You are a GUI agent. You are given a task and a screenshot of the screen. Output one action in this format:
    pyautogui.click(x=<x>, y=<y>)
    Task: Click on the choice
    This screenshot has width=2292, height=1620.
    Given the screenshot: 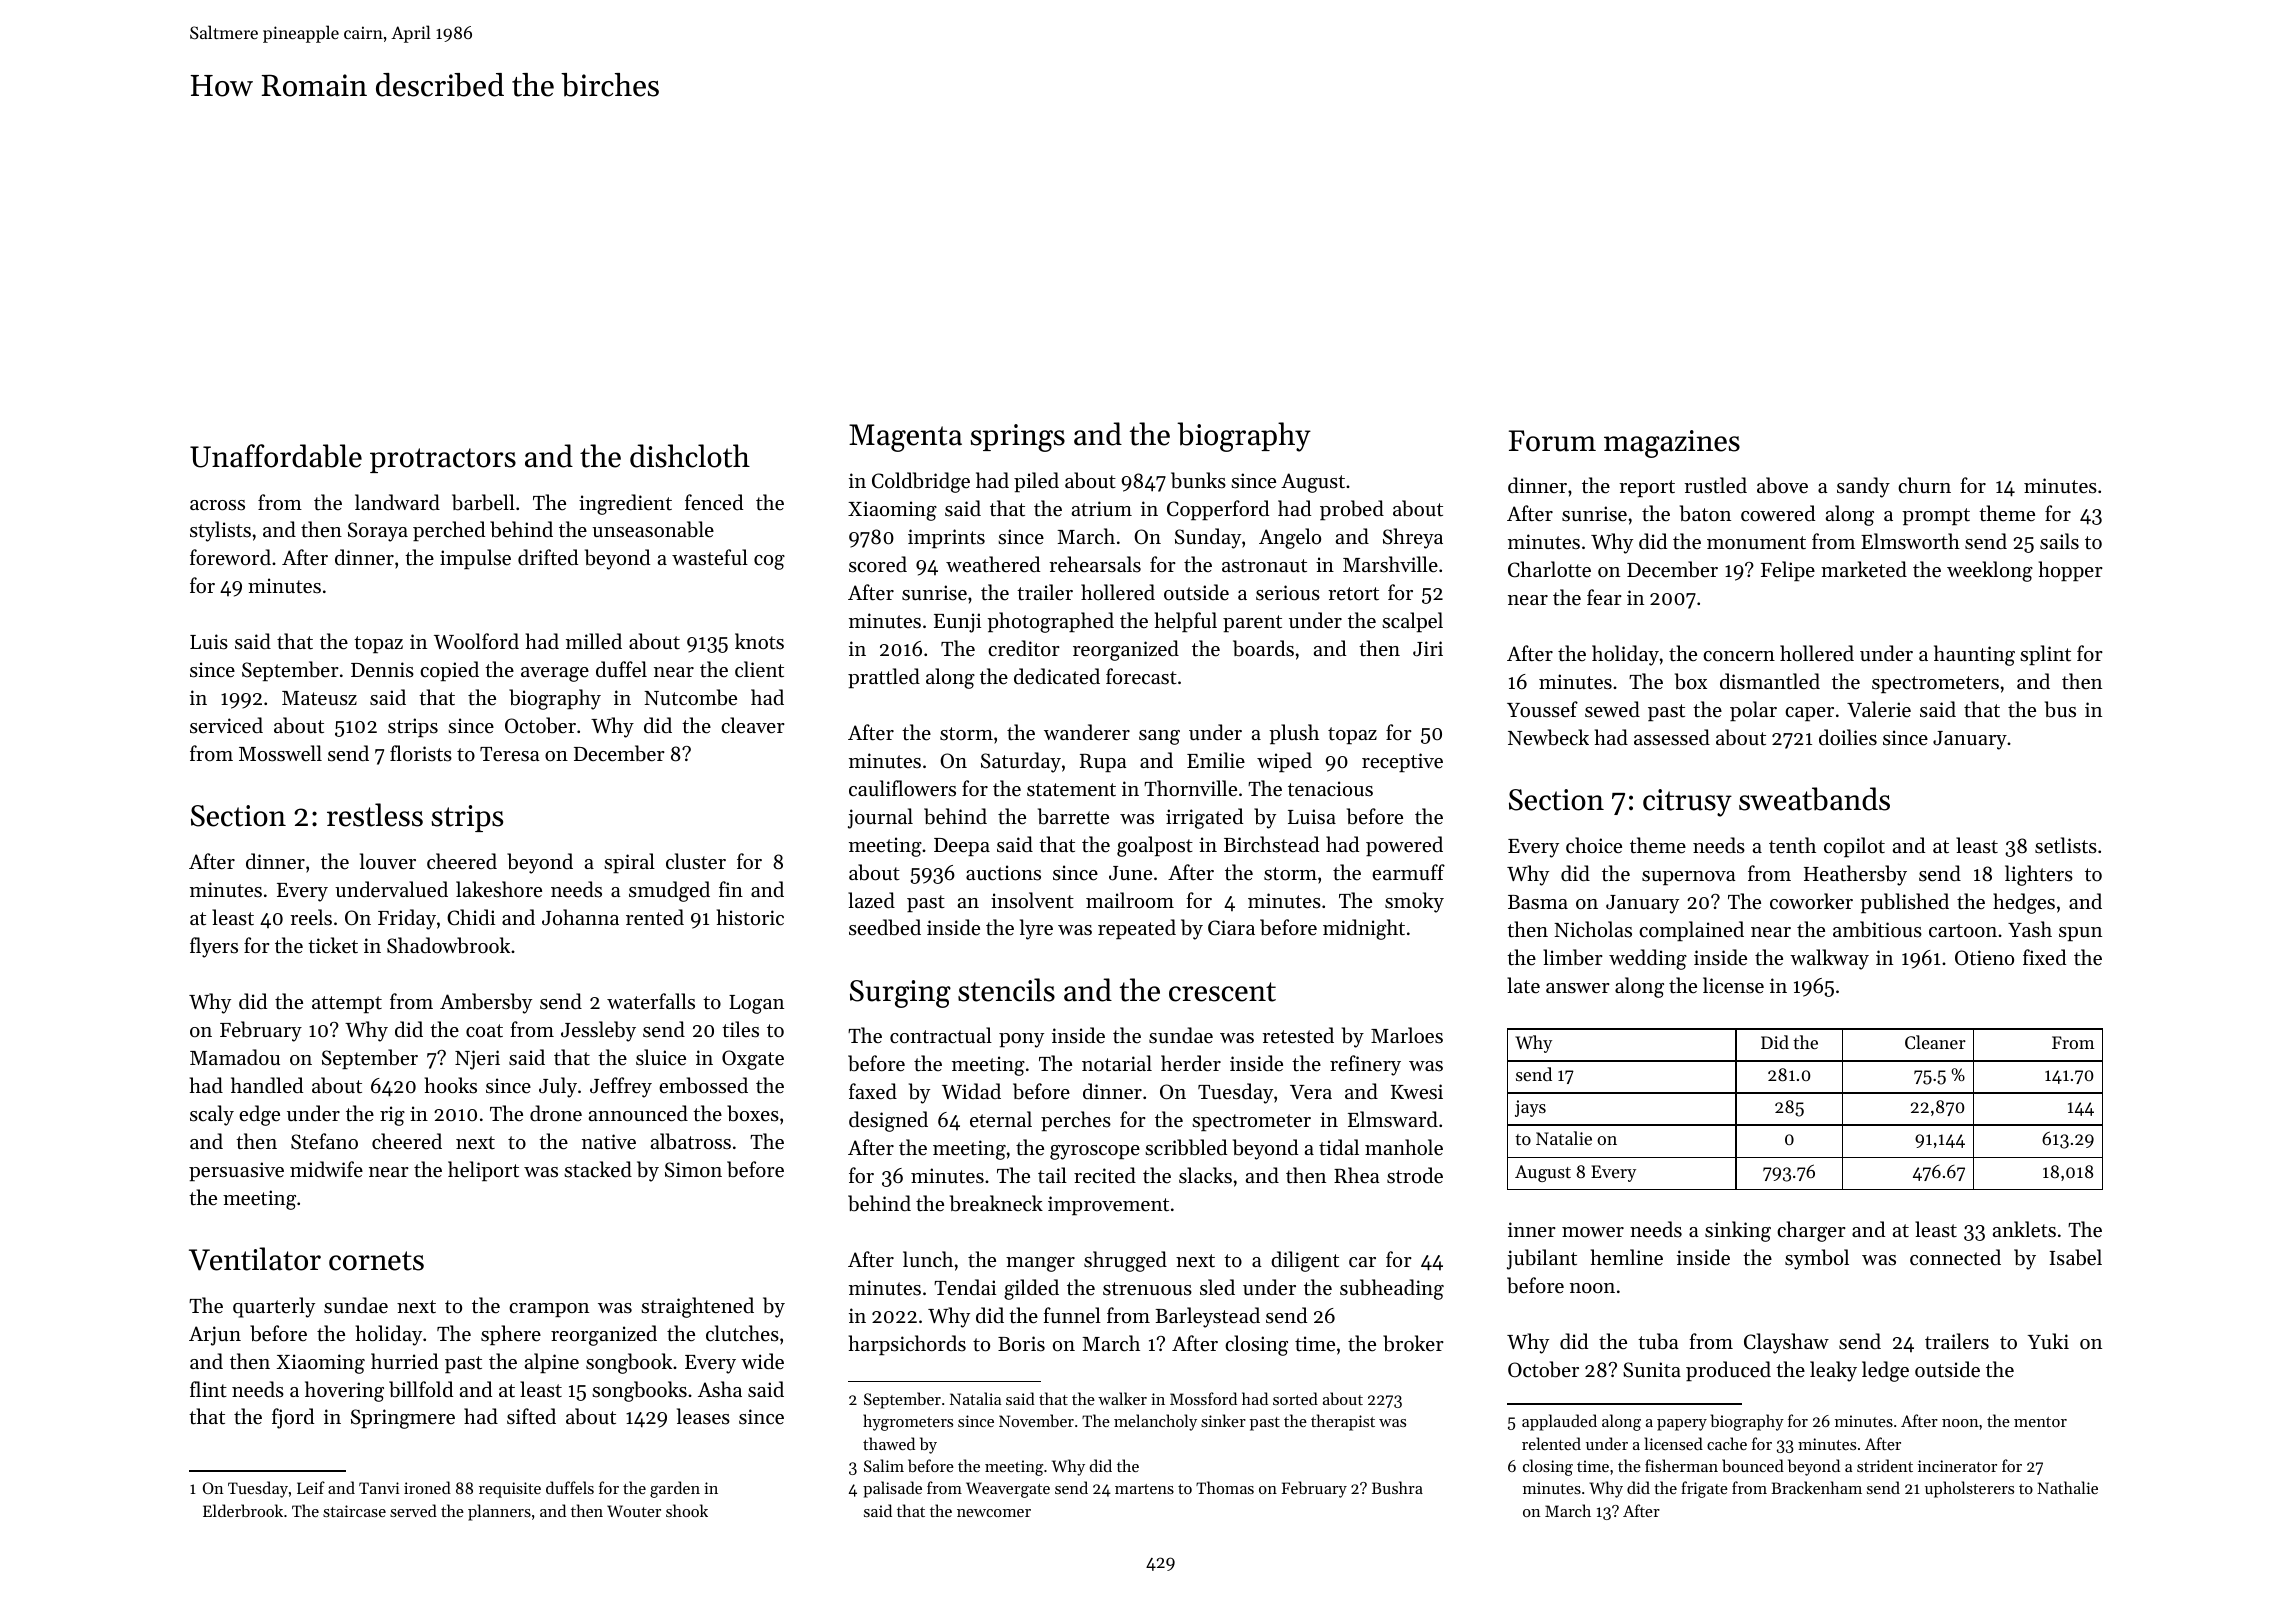 What is the action you would take?
    pyautogui.click(x=1594, y=845)
